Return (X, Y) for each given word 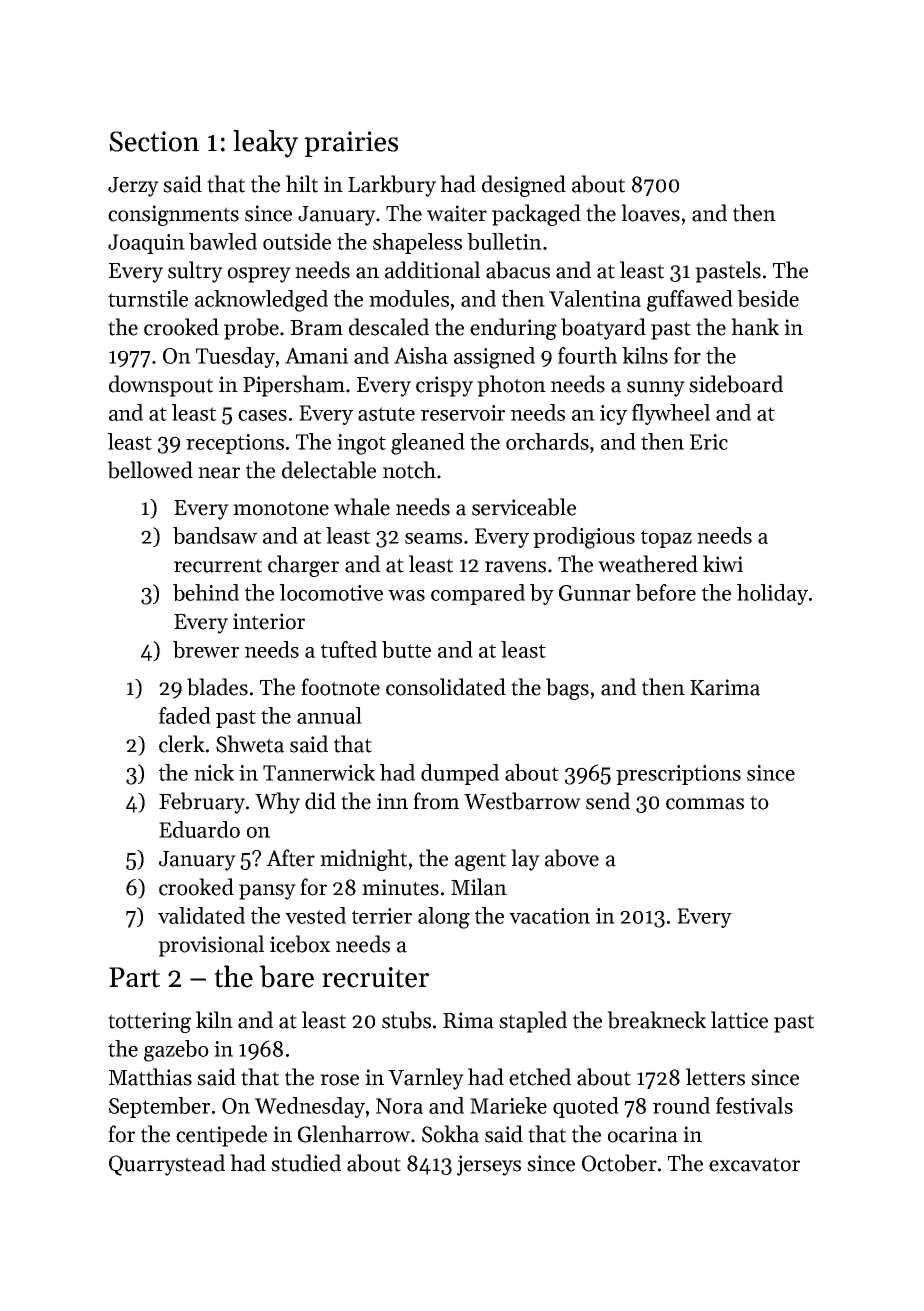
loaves (650, 213)
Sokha (450, 1134)
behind (206, 592)
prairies (351, 144)
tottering (149, 1022)
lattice (739, 1020)
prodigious (584, 538)
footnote (340, 687)
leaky (265, 144)
